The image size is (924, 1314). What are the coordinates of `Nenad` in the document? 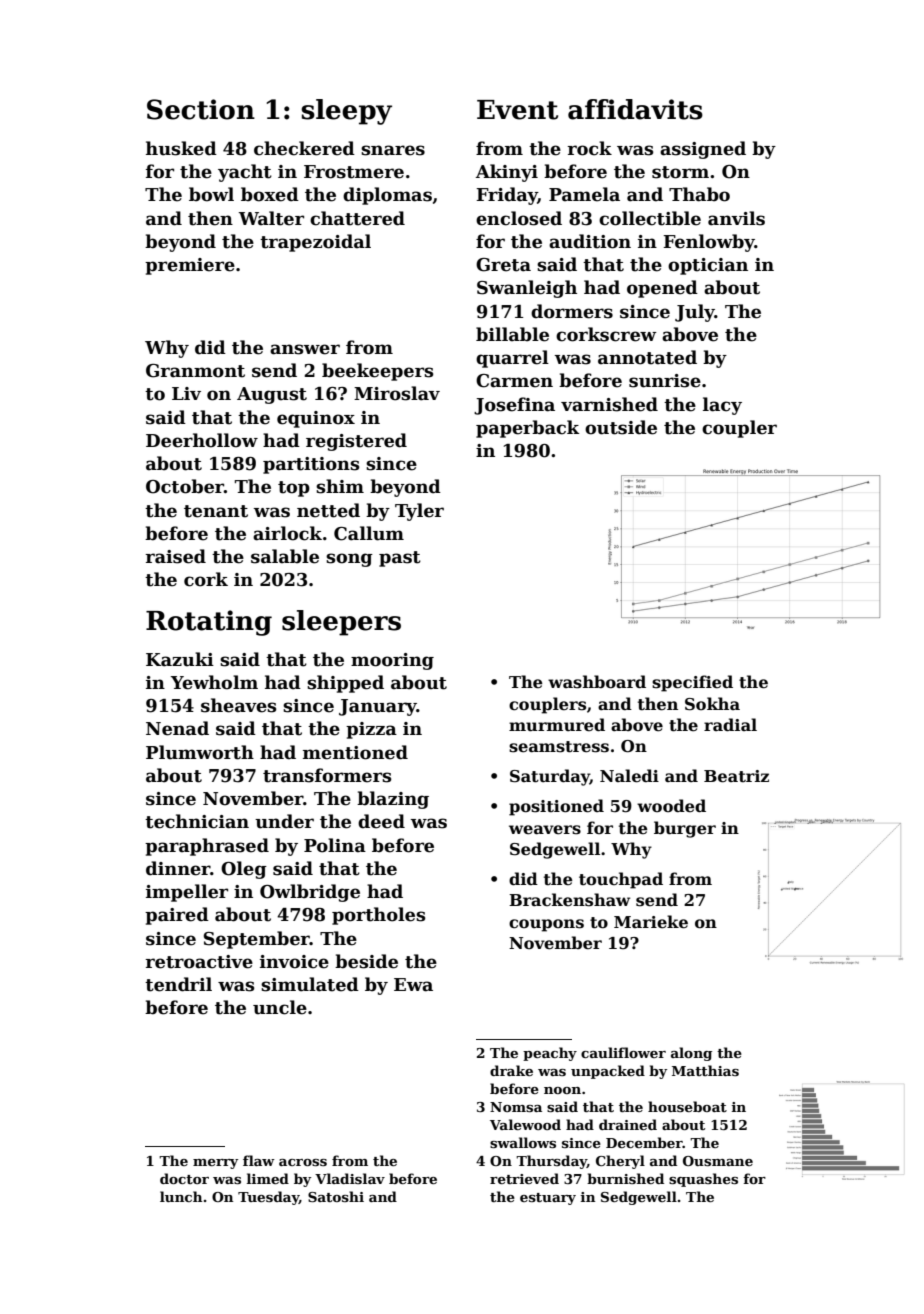 It's located at (177, 728).
